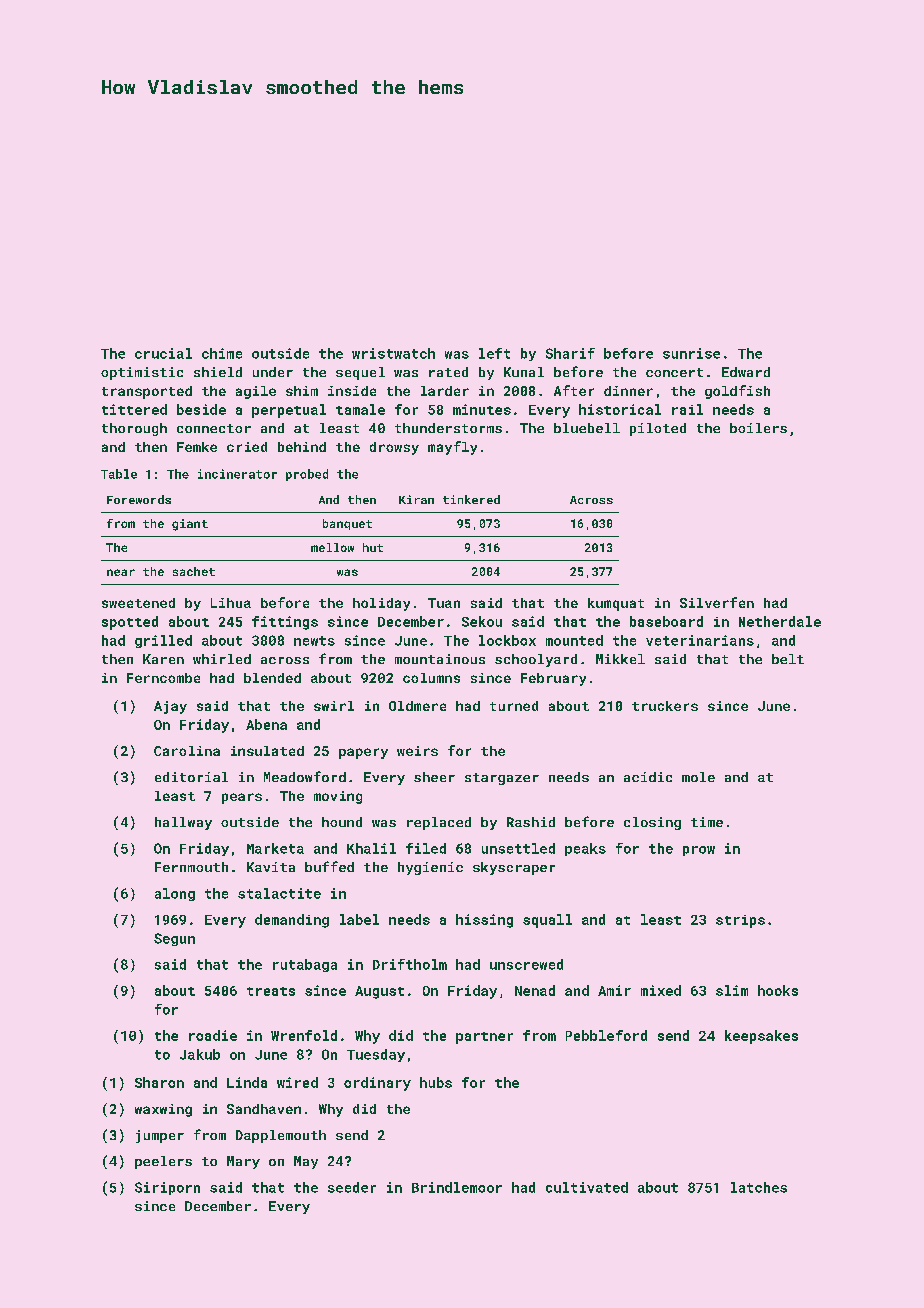 The width and height of the image is (924, 1308). What do you see at coordinates (247, 447) in the image?
I see `cried` at bounding box center [247, 447].
